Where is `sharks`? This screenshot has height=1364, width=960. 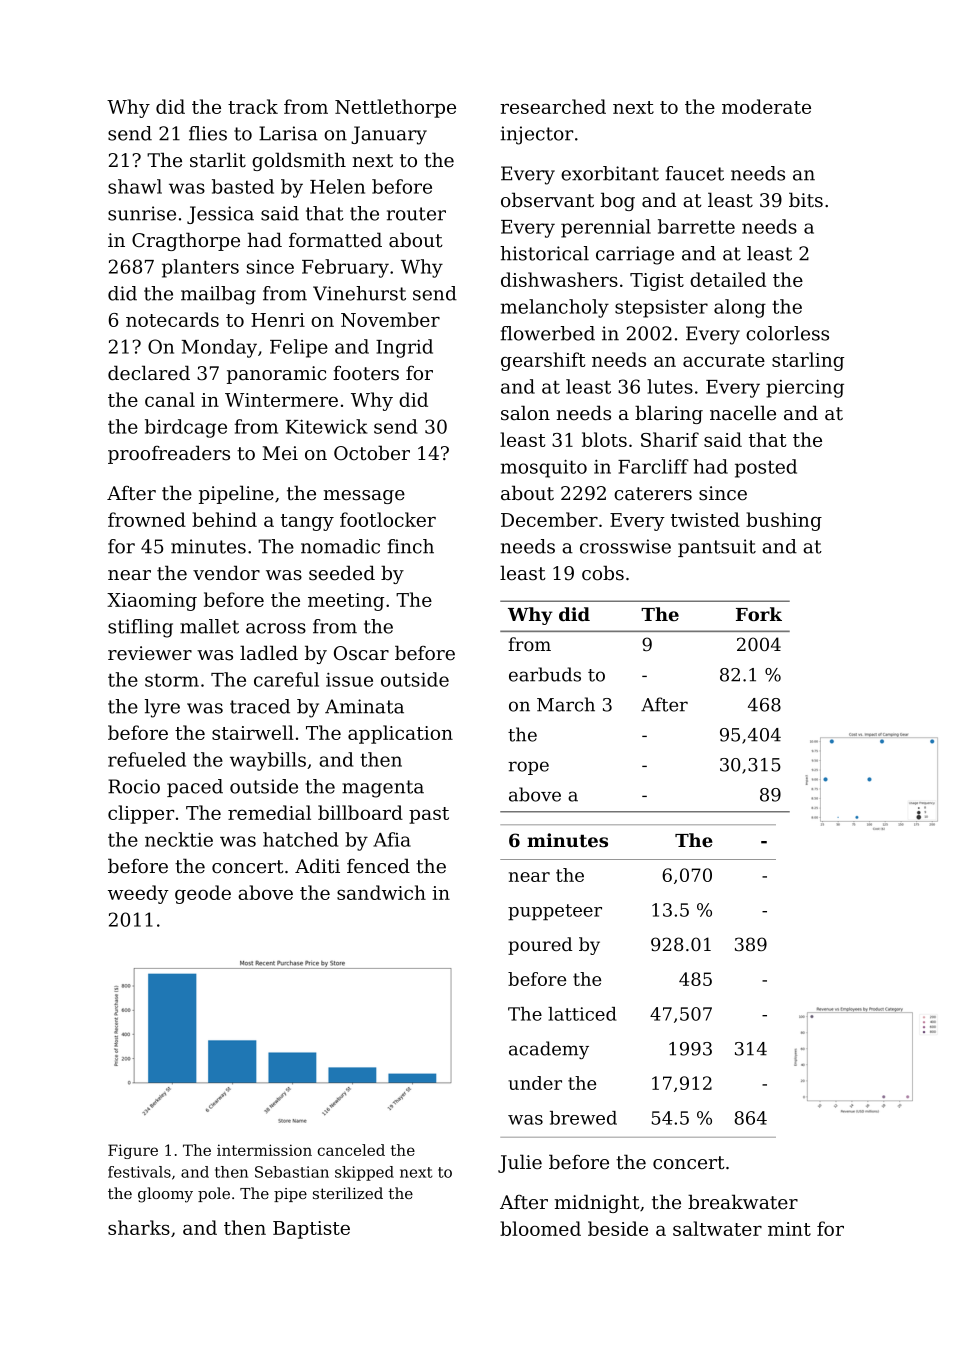
sharks is located at coordinates (139, 1227).
